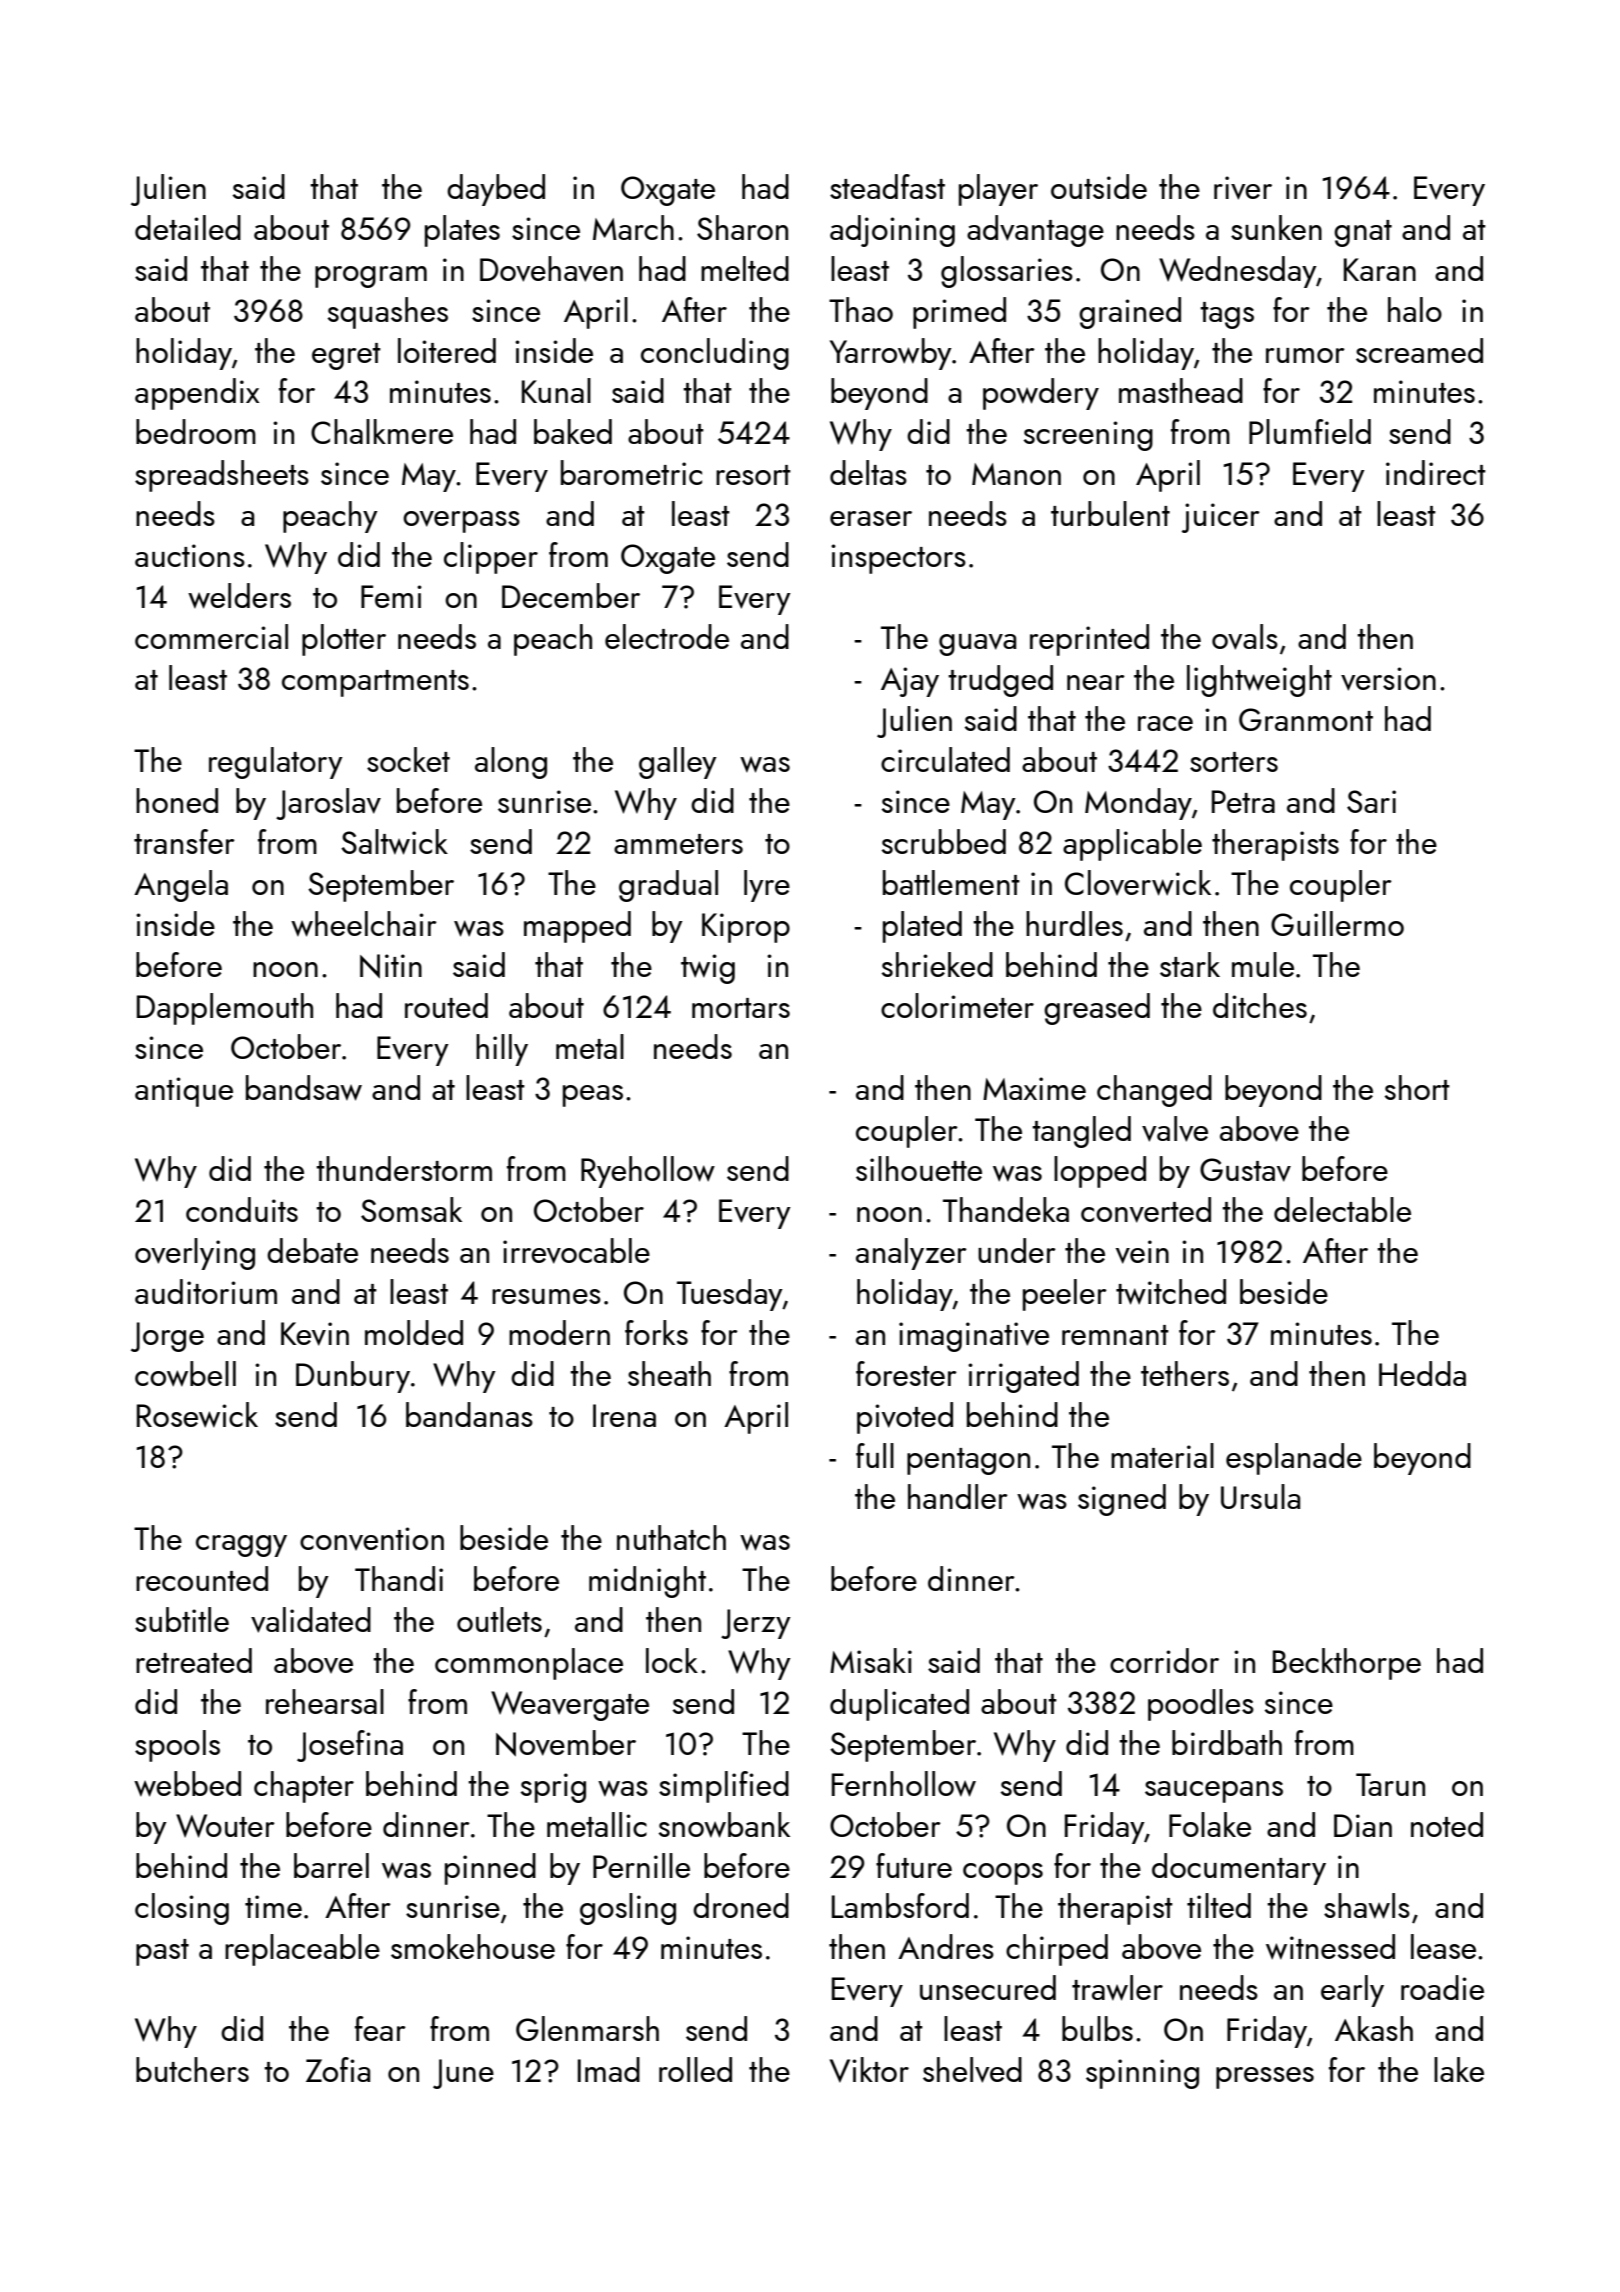 This page has height=2292, width=1620. I want to click on daybed, so click(496, 190).
